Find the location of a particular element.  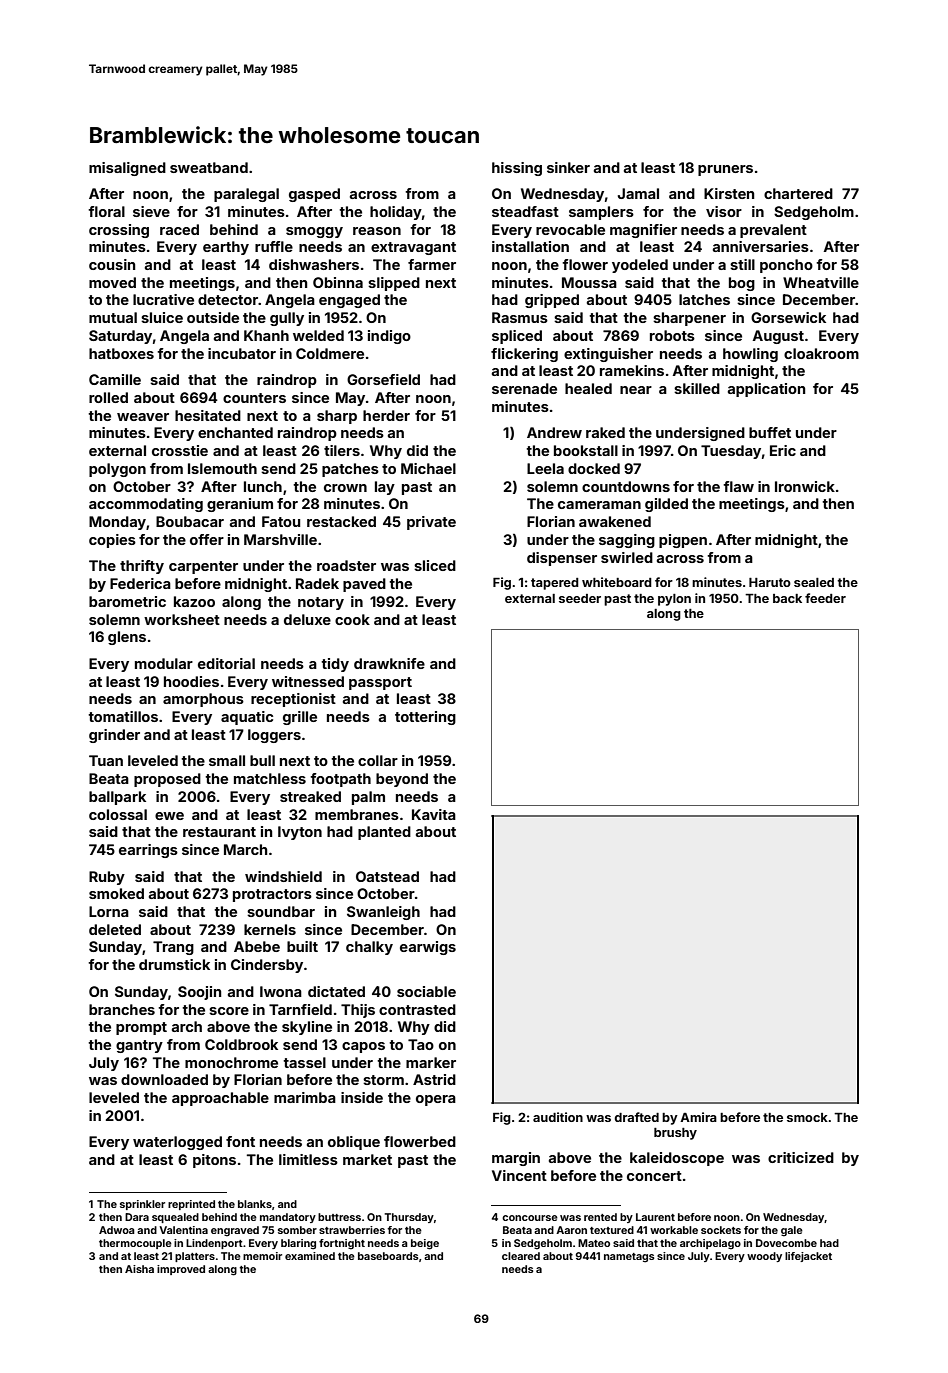

deluxe is located at coordinates (307, 619).
